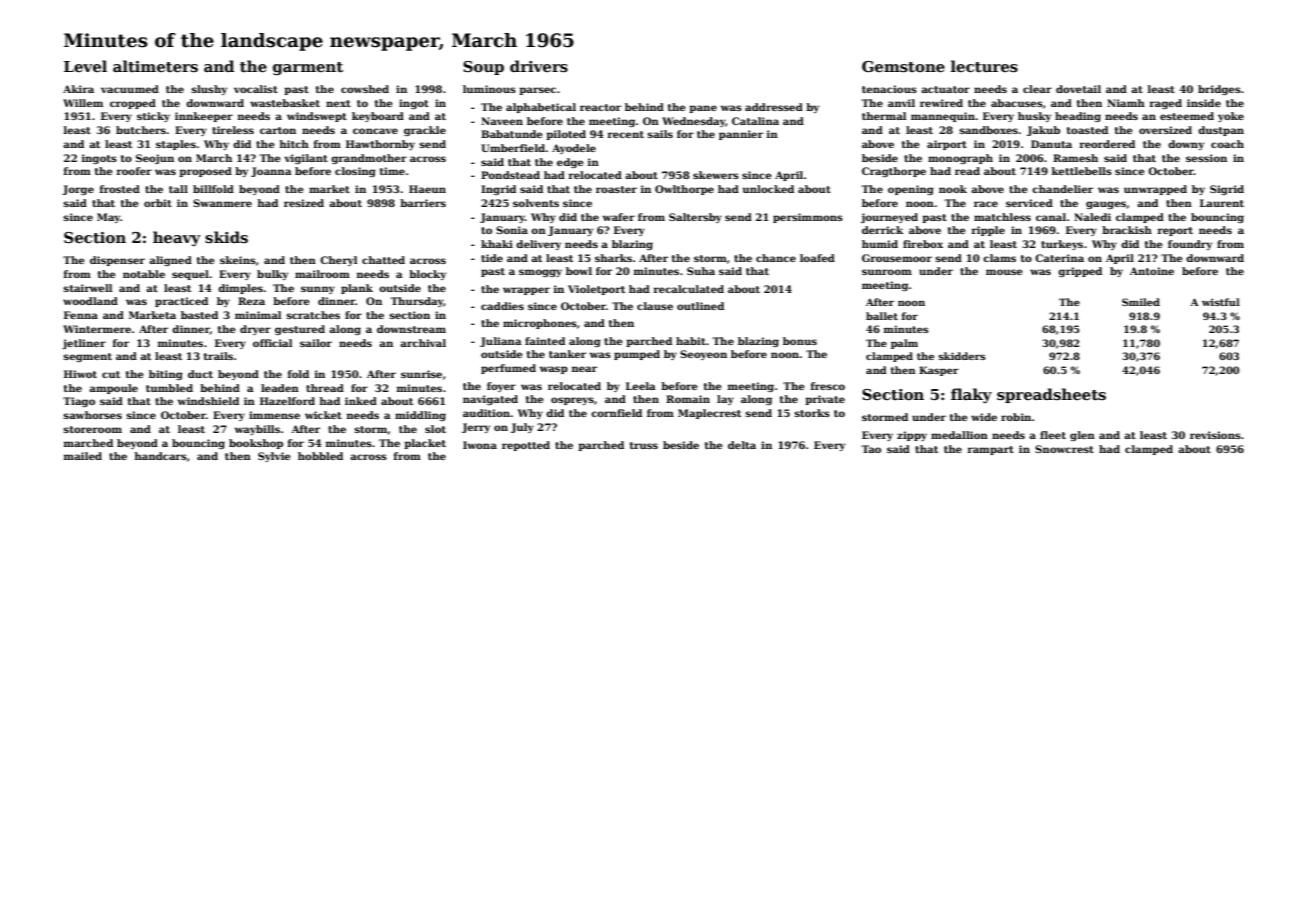 The height and width of the document is (924, 1308). What do you see at coordinates (808, 218) in the document?
I see `persimmons` at bounding box center [808, 218].
